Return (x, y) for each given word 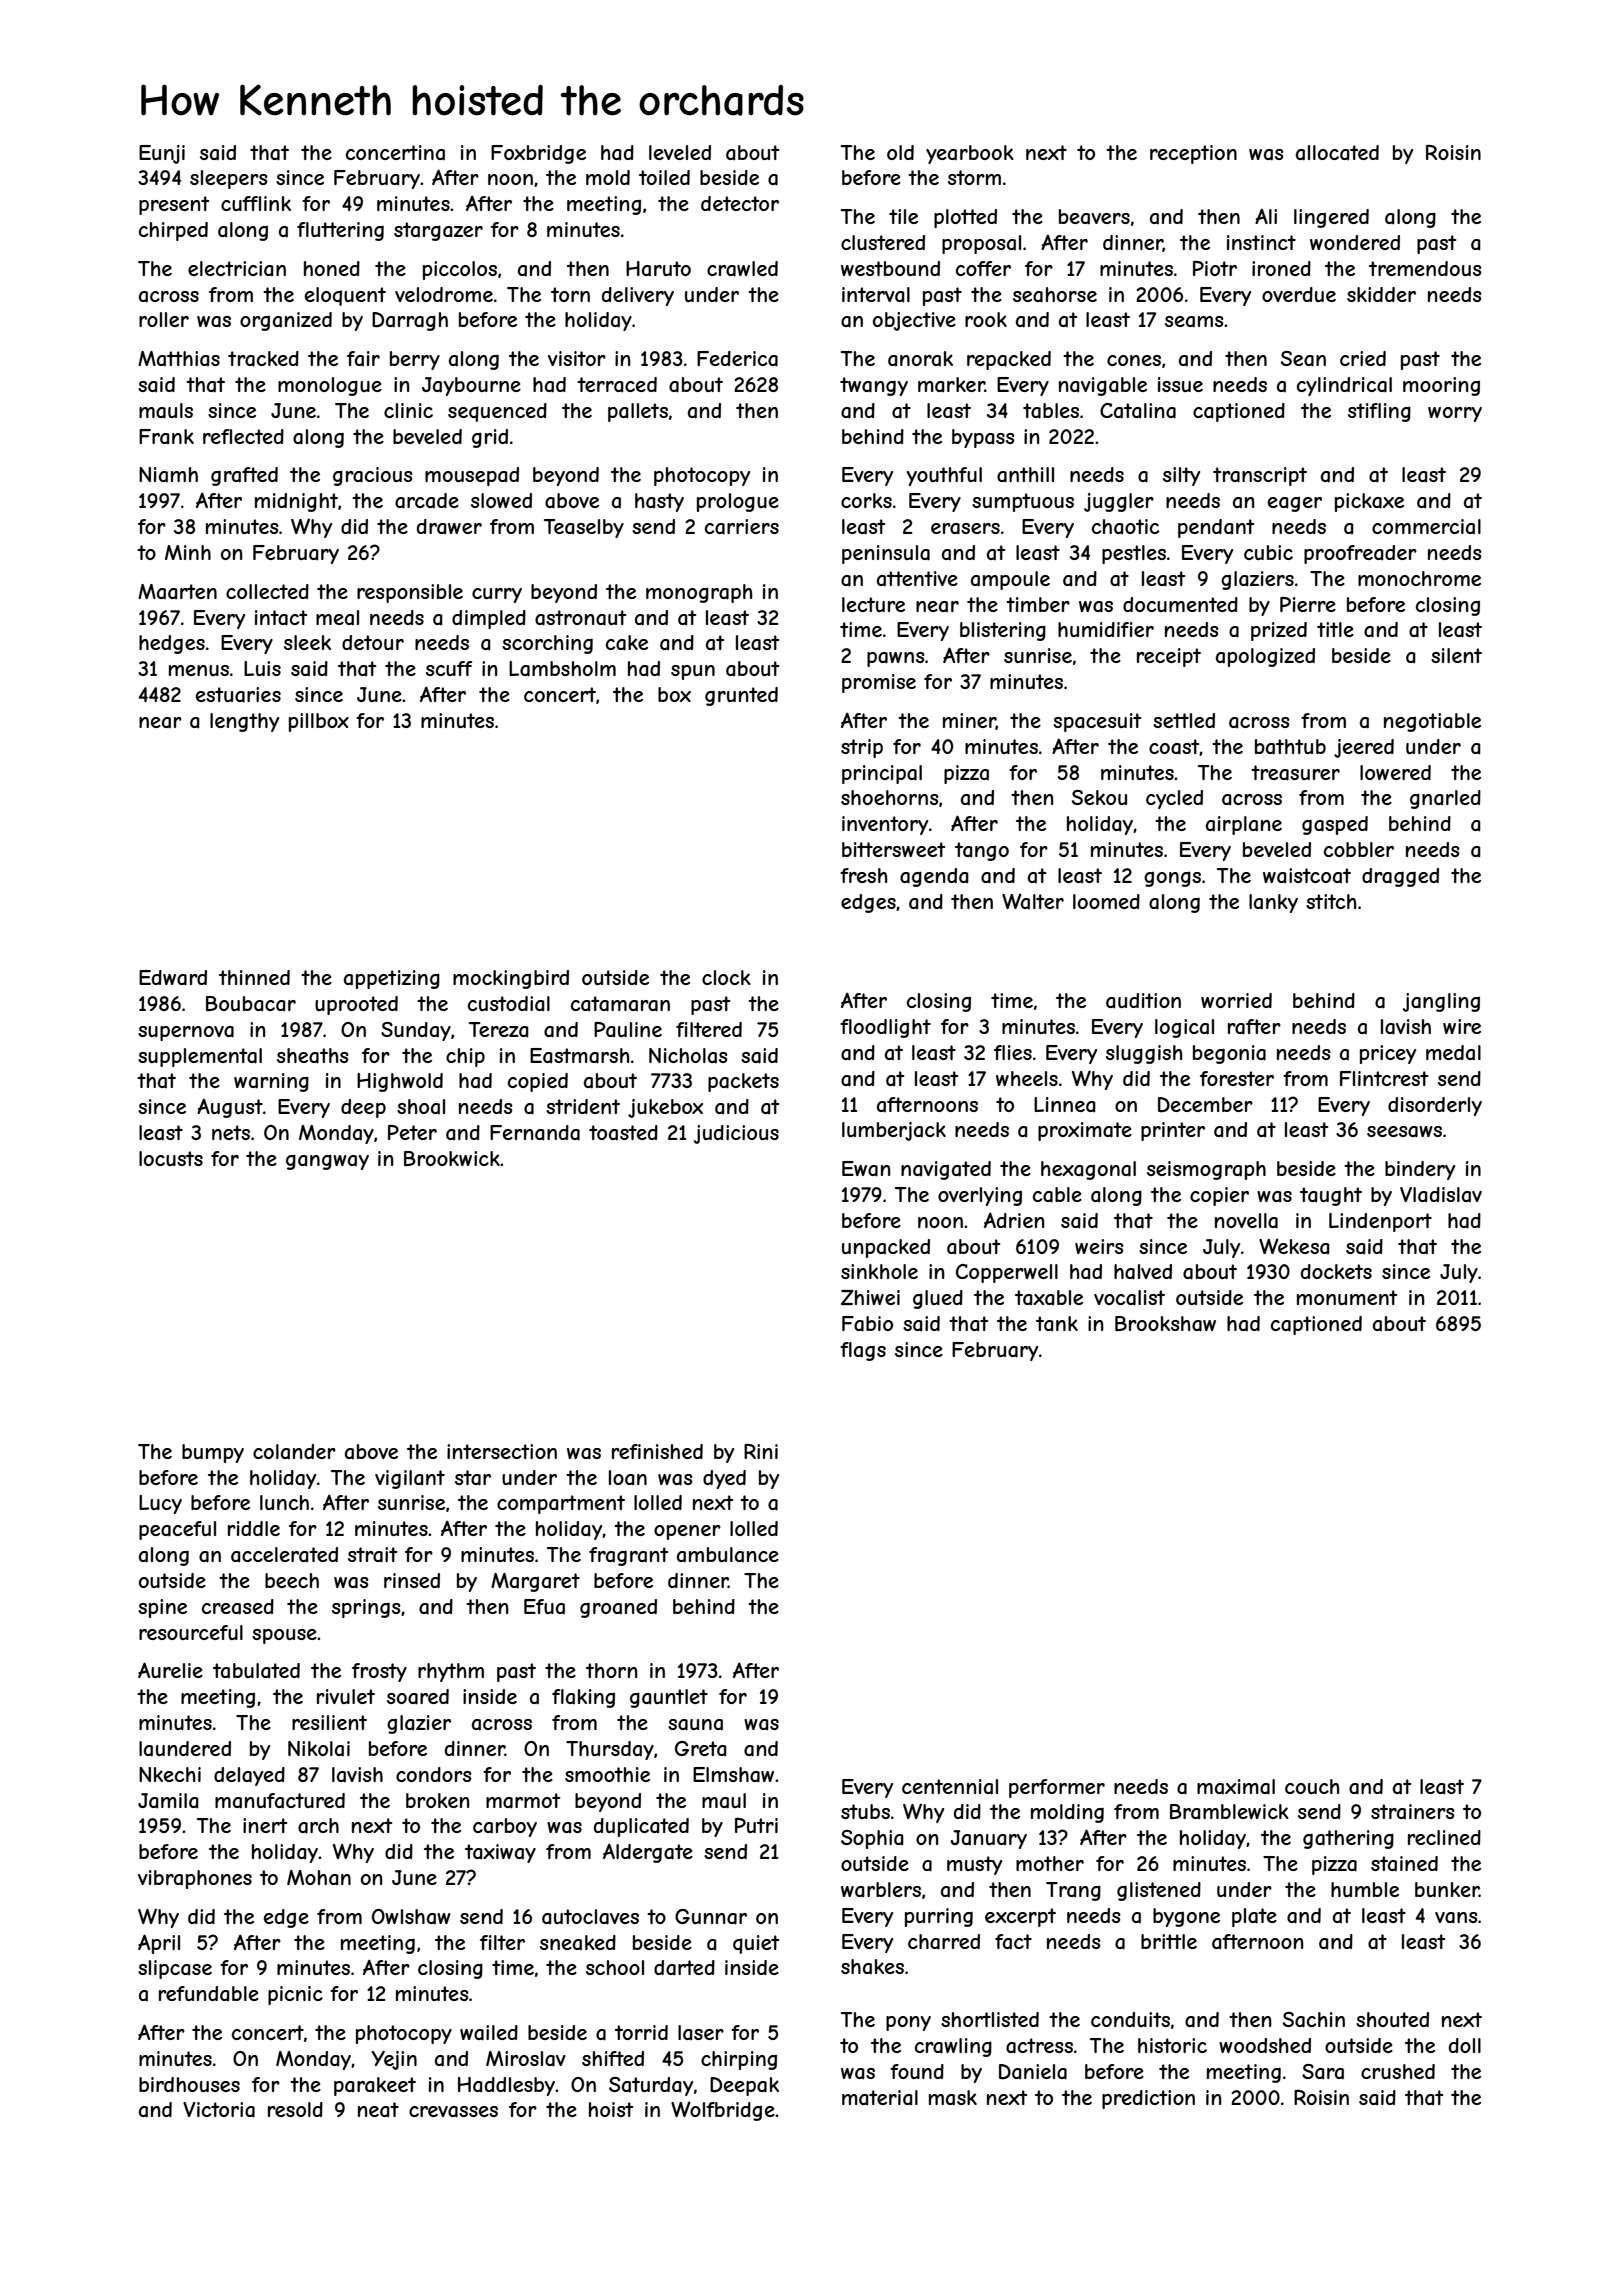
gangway (327, 1162)
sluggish (1144, 1054)
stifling (1379, 412)
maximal (1236, 1787)
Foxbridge (538, 154)
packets (743, 1082)
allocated (1337, 153)
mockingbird (511, 979)
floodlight (885, 1028)
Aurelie (170, 1670)
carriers (742, 527)
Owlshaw (411, 1917)
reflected (243, 436)
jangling (1441, 1002)
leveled (680, 152)
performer (1057, 1788)
